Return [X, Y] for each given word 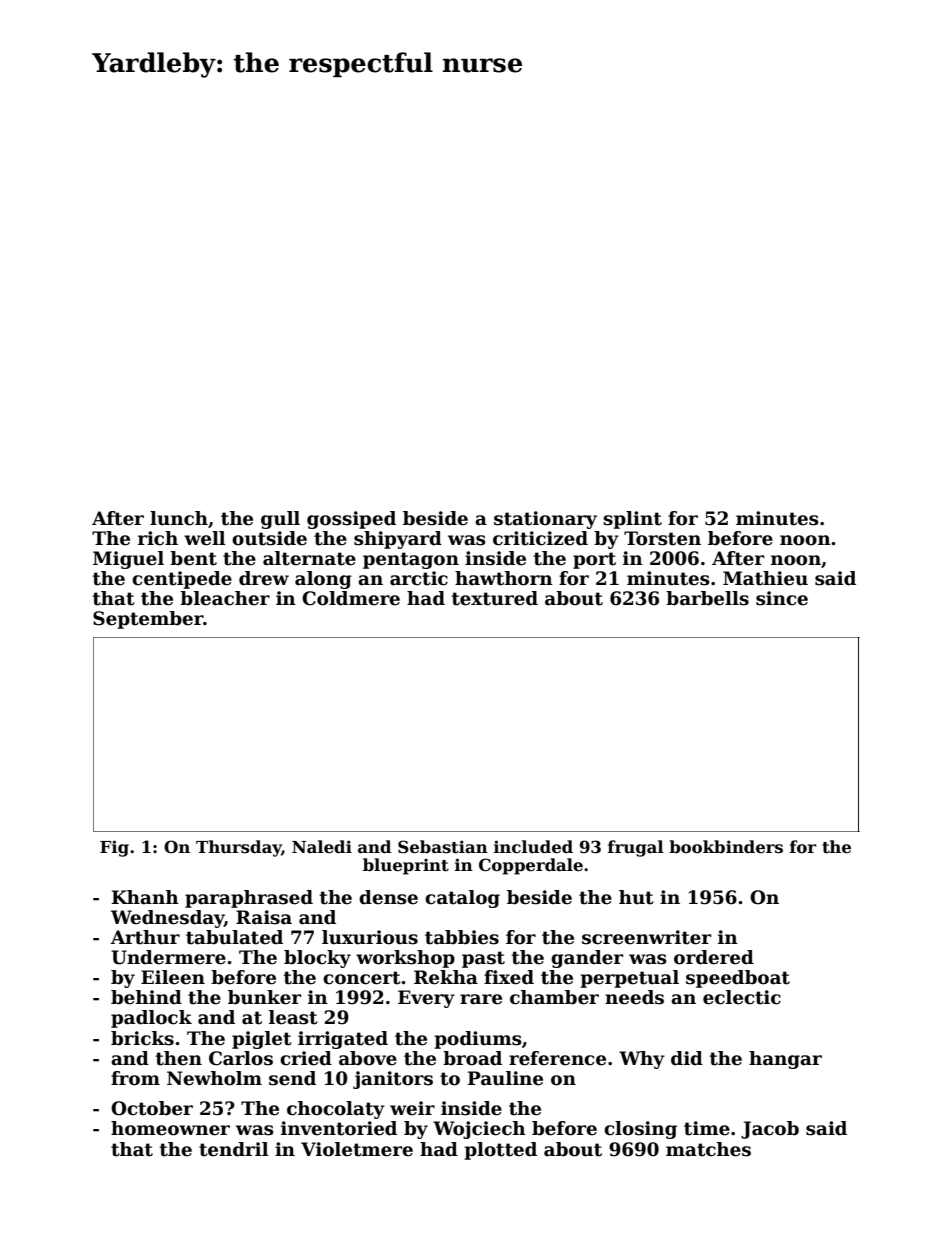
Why [642, 1060]
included [533, 847]
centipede [182, 580]
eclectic [742, 997]
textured [495, 598]
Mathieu [765, 578]
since [782, 598]
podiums [478, 1040]
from [135, 1078]
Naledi [322, 846]
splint [632, 520]
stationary [545, 520]
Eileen [173, 977]
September [148, 620]
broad [472, 1058]
